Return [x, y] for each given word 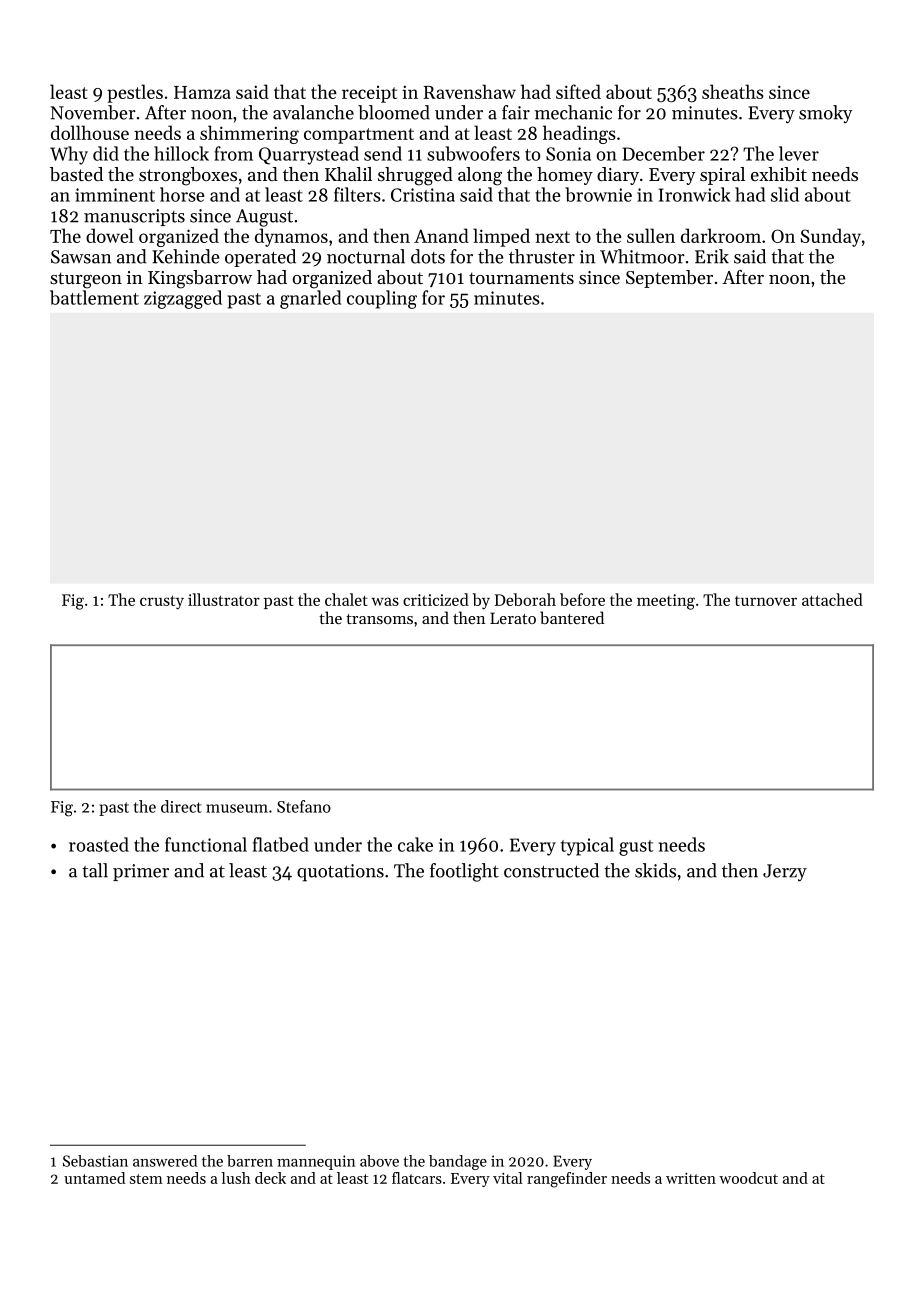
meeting [666, 602]
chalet [346, 599]
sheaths [733, 91]
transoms [379, 619]
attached [832, 599]
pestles [135, 93]
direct [181, 806]
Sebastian [95, 1161]
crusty [162, 602]
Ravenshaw [470, 91]
